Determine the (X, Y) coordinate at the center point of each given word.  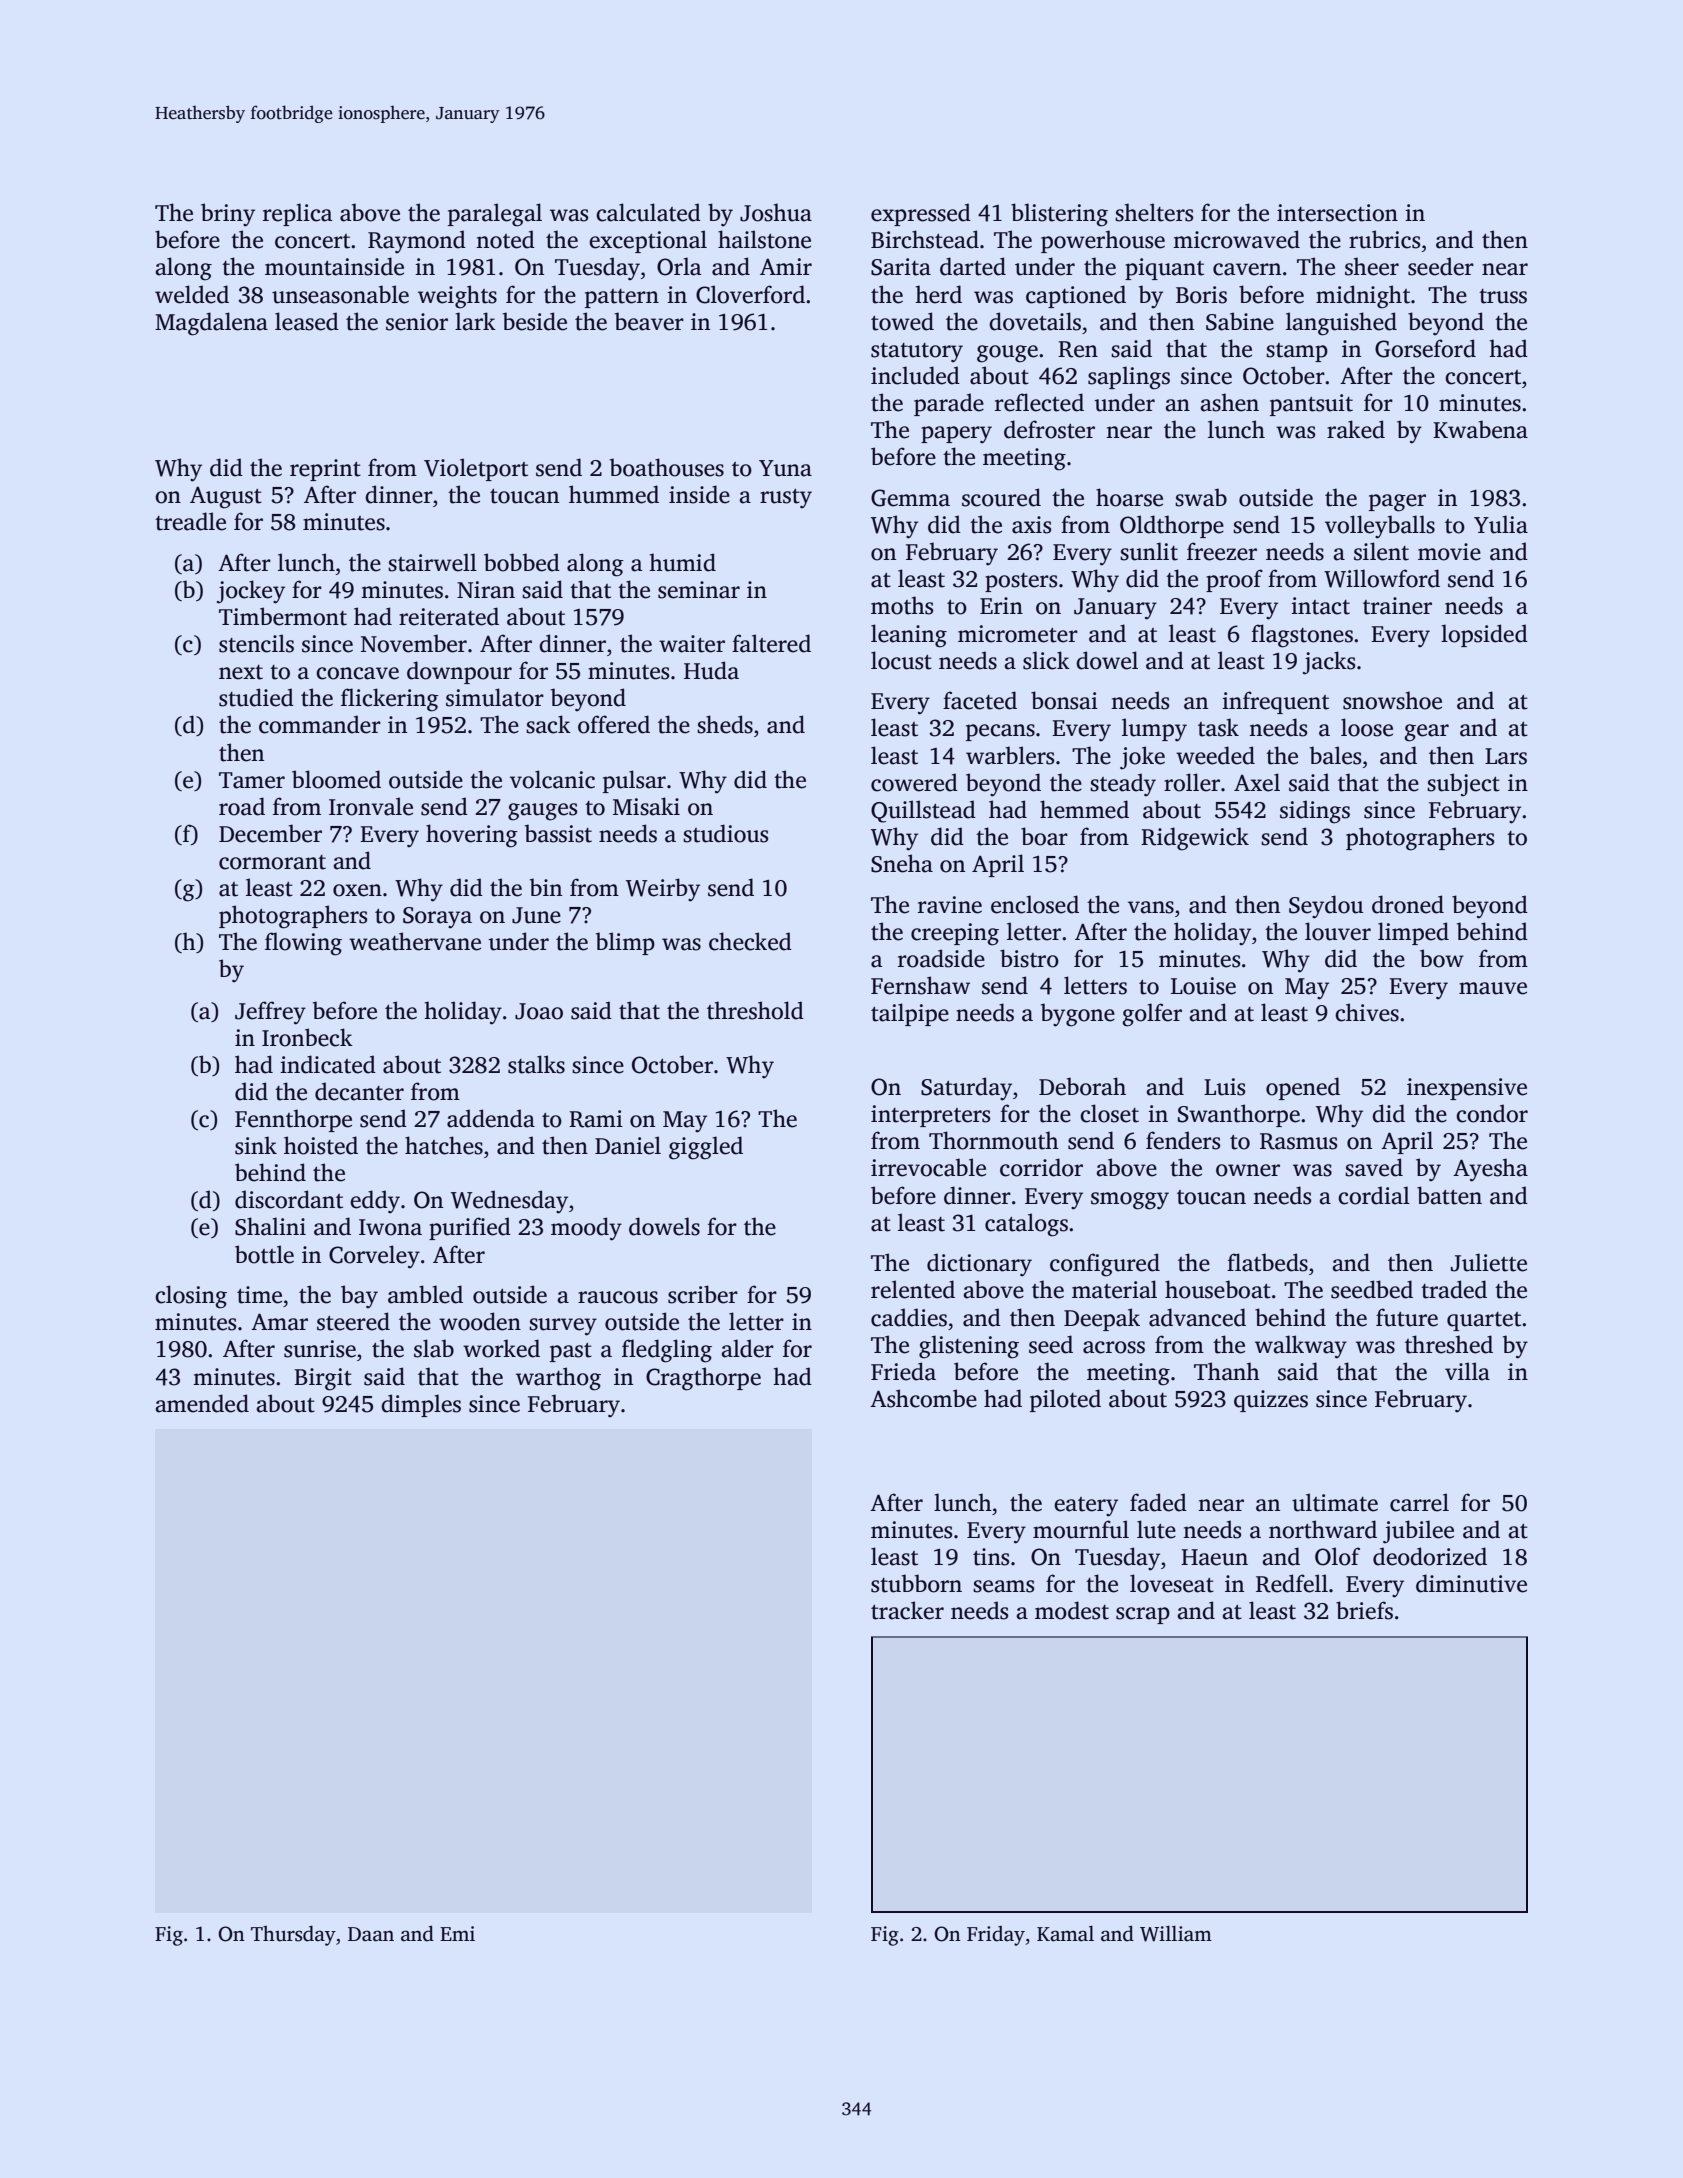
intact (1320, 606)
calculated (648, 212)
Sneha (902, 863)
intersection (1337, 213)
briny (228, 215)
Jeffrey (270, 1013)
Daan (371, 1934)
